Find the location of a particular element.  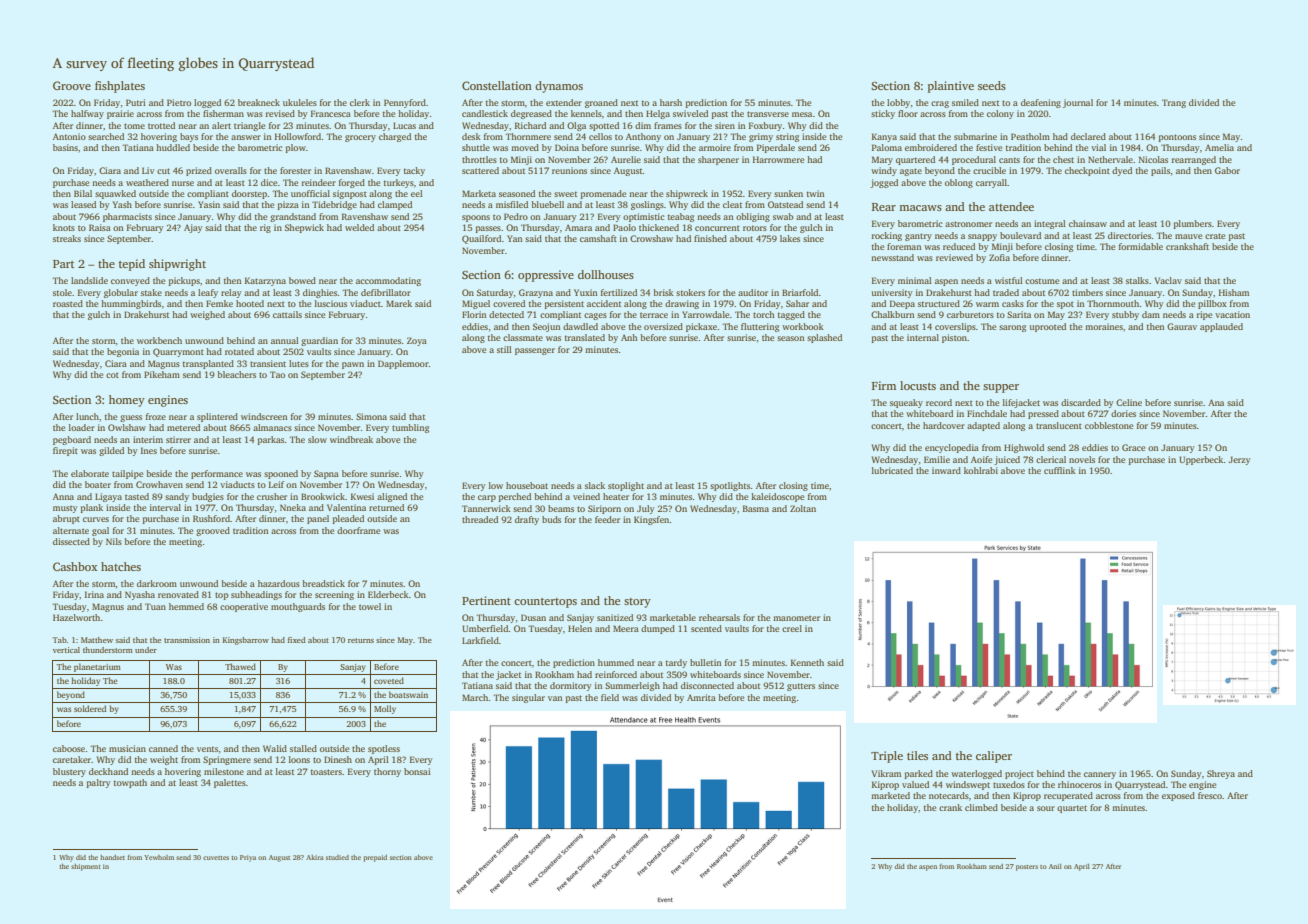

promenade is located at coordinates (603, 194).
